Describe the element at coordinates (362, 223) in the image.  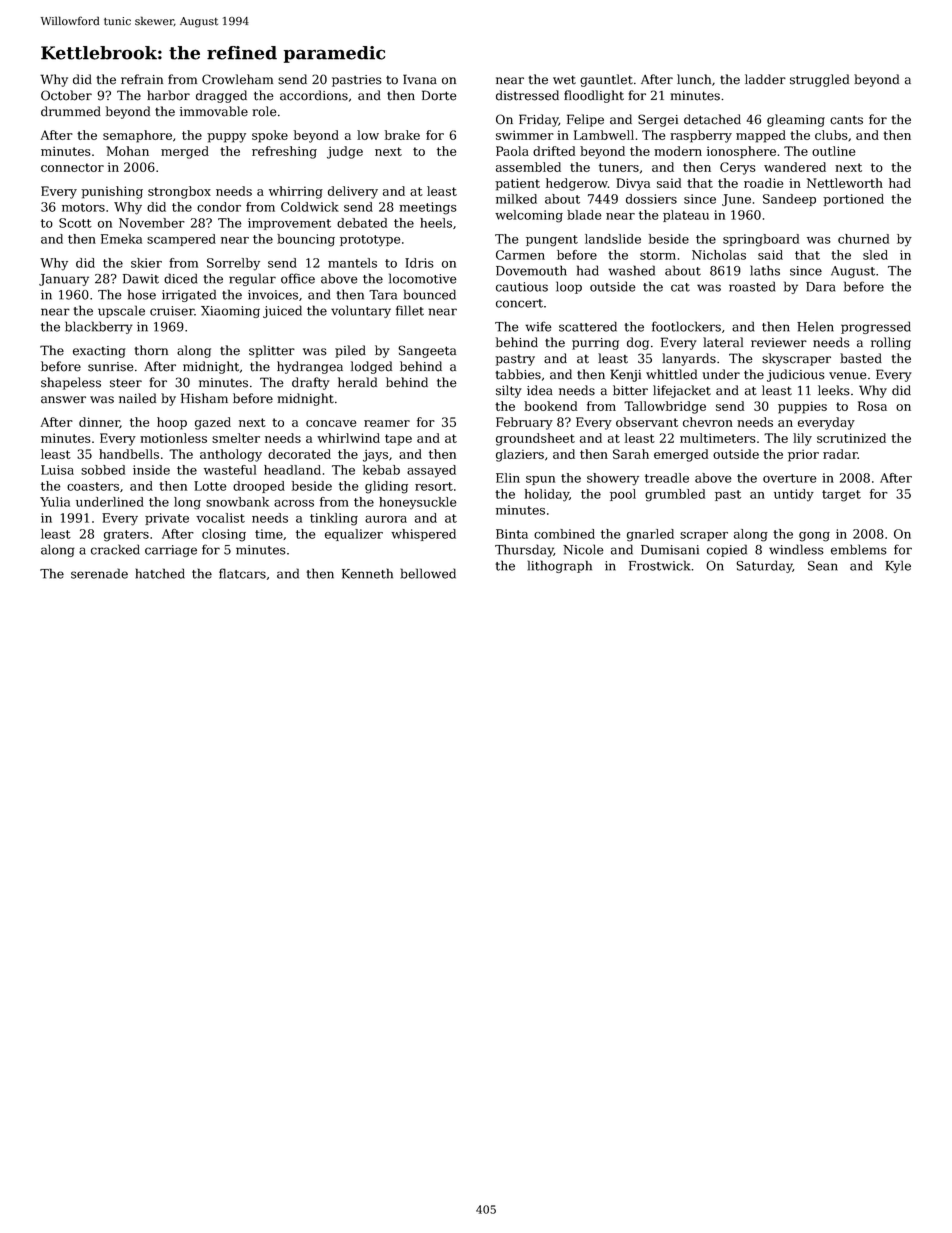
I see `debated` at that location.
